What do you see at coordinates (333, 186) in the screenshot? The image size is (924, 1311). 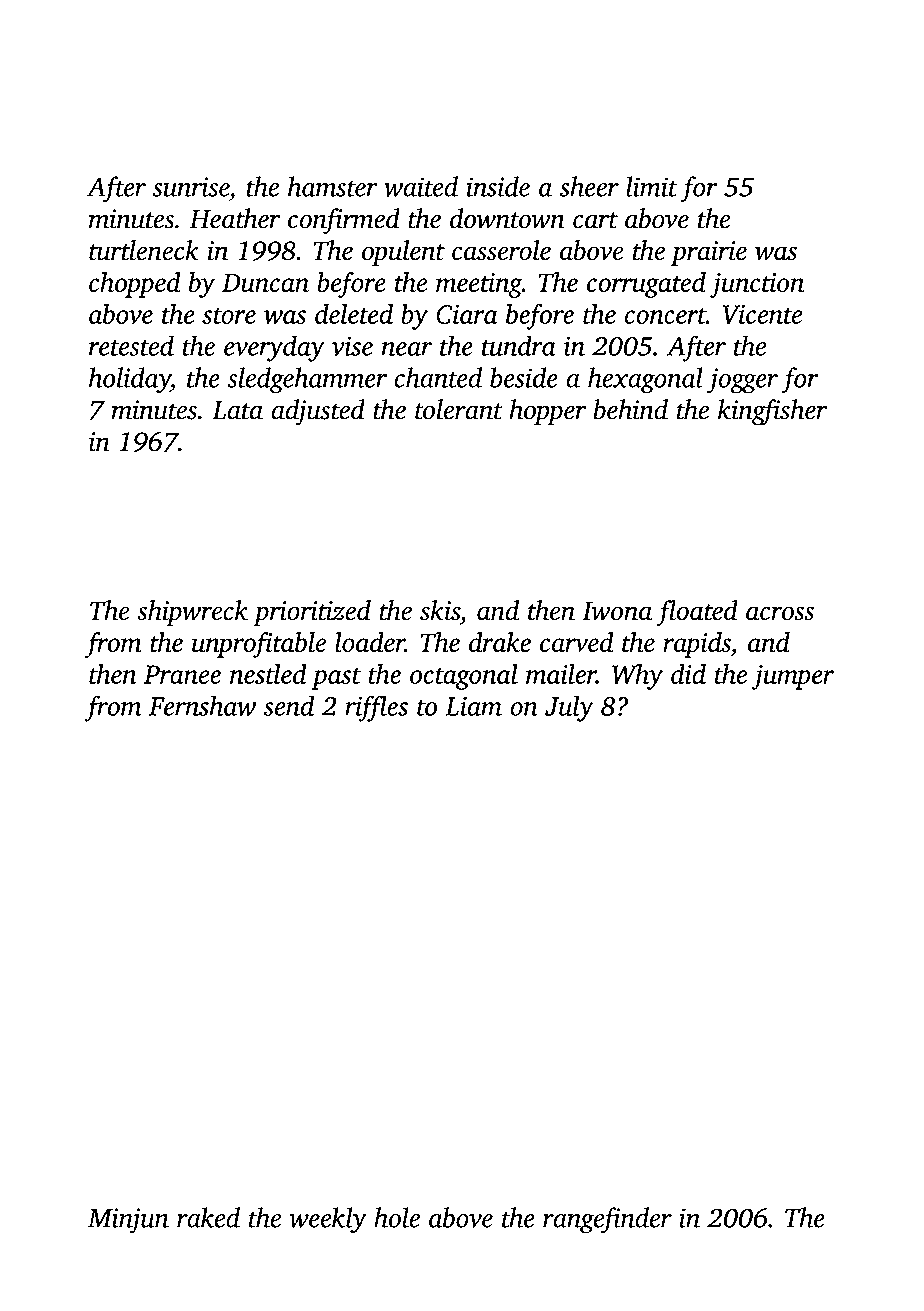 I see `hamster` at bounding box center [333, 186].
